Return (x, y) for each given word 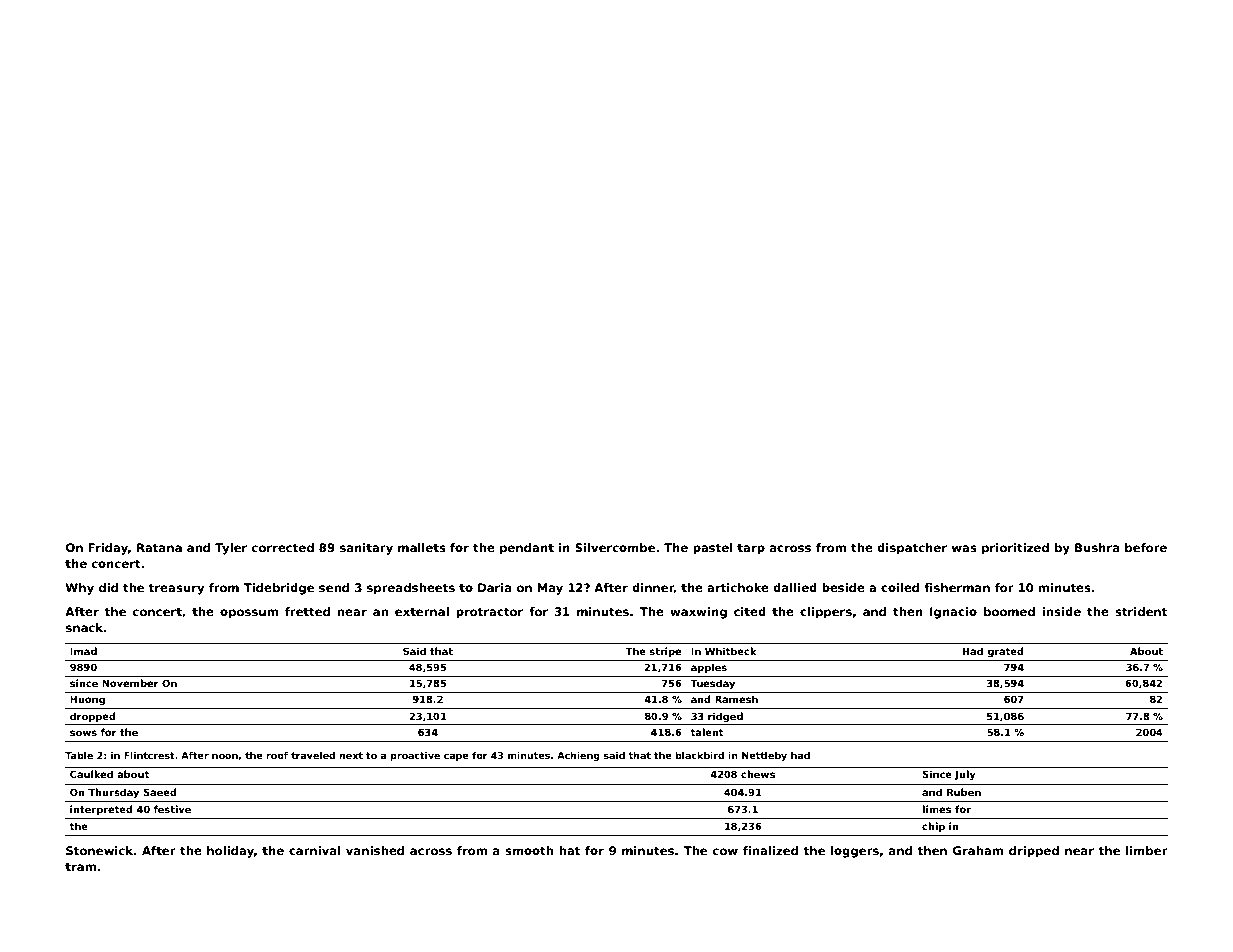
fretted (307, 611)
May (550, 589)
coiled (900, 587)
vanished (375, 850)
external (422, 611)
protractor (489, 613)
